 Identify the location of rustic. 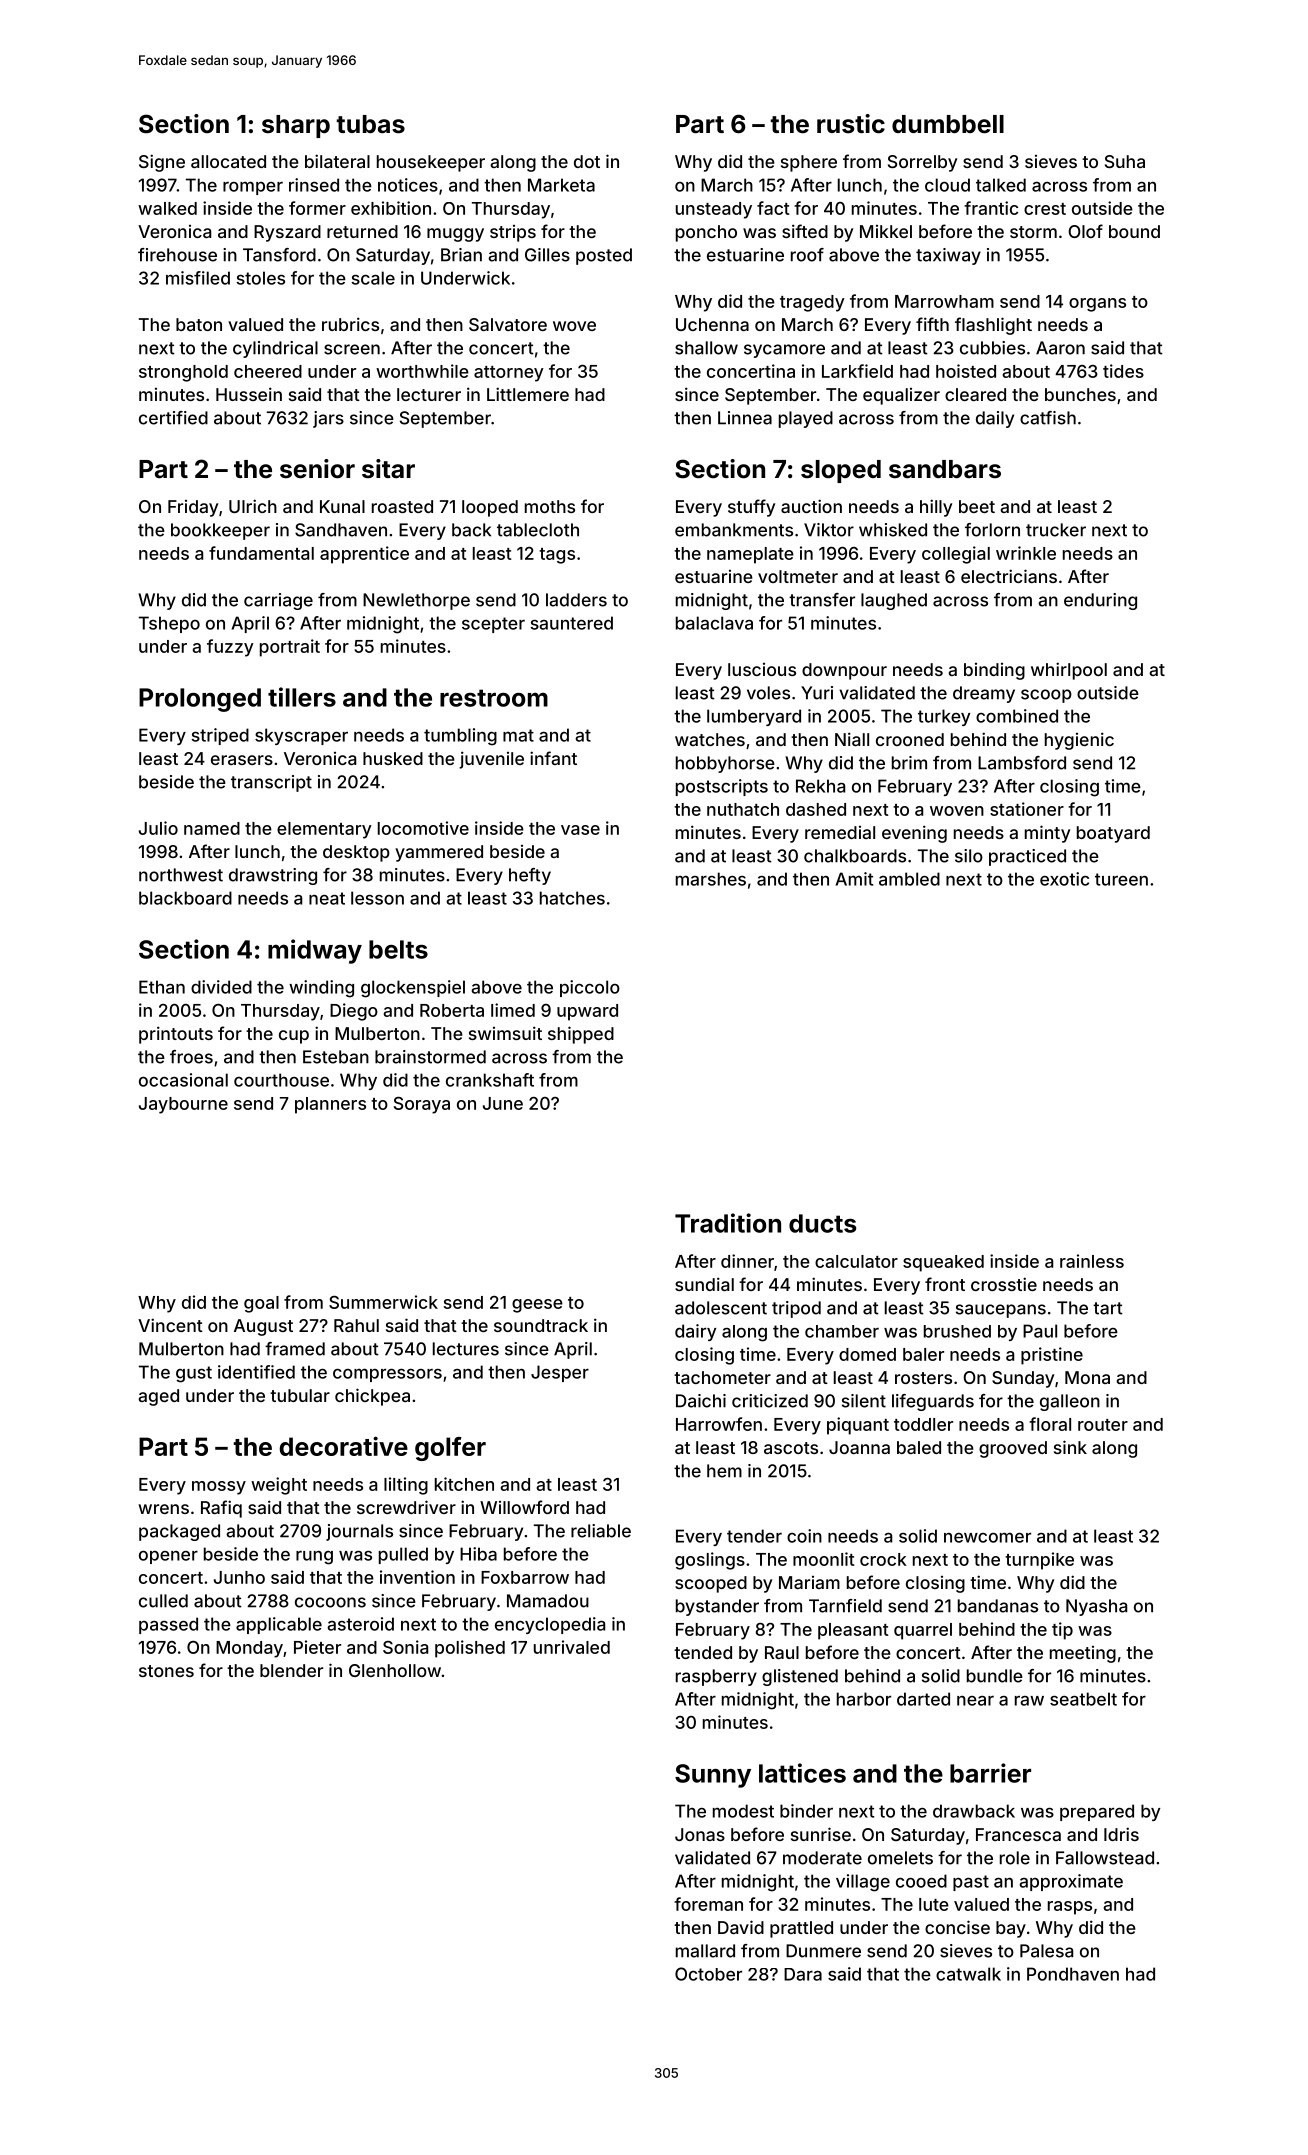
(851, 124).
